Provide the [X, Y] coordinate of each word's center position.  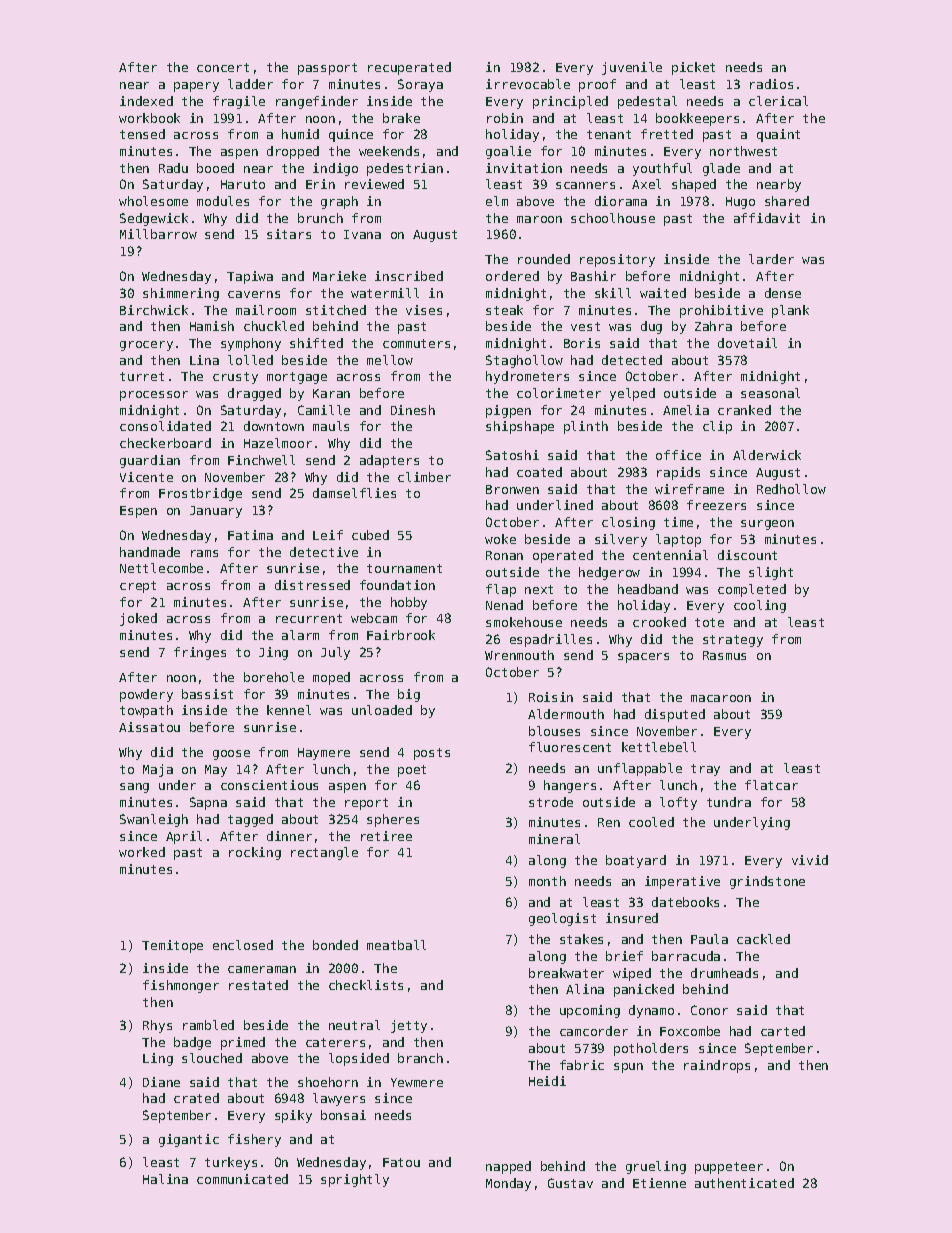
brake [401, 118]
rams [204, 553]
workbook [149, 118]
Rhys [157, 1026]
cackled [763, 939]
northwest [743, 151]
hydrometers [527, 377]
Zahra [713, 326]
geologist [562, 919]
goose [231, 755]
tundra [729, 802]
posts [432, 754]
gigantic [189, 1140]
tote [709, 622]
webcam [374, 618]
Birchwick [154, 310]
